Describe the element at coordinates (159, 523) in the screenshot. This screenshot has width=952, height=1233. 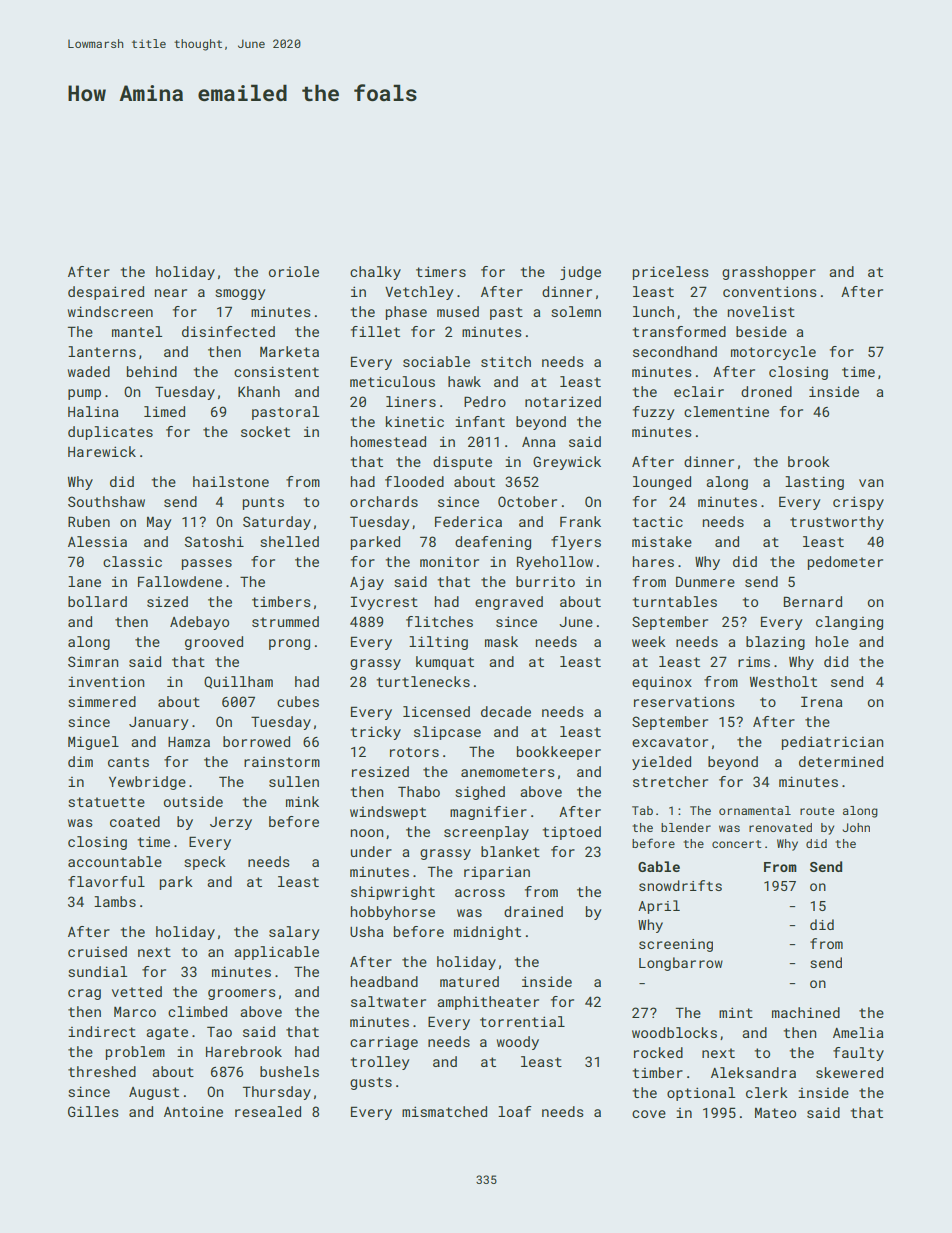
I see `May` at that location.
